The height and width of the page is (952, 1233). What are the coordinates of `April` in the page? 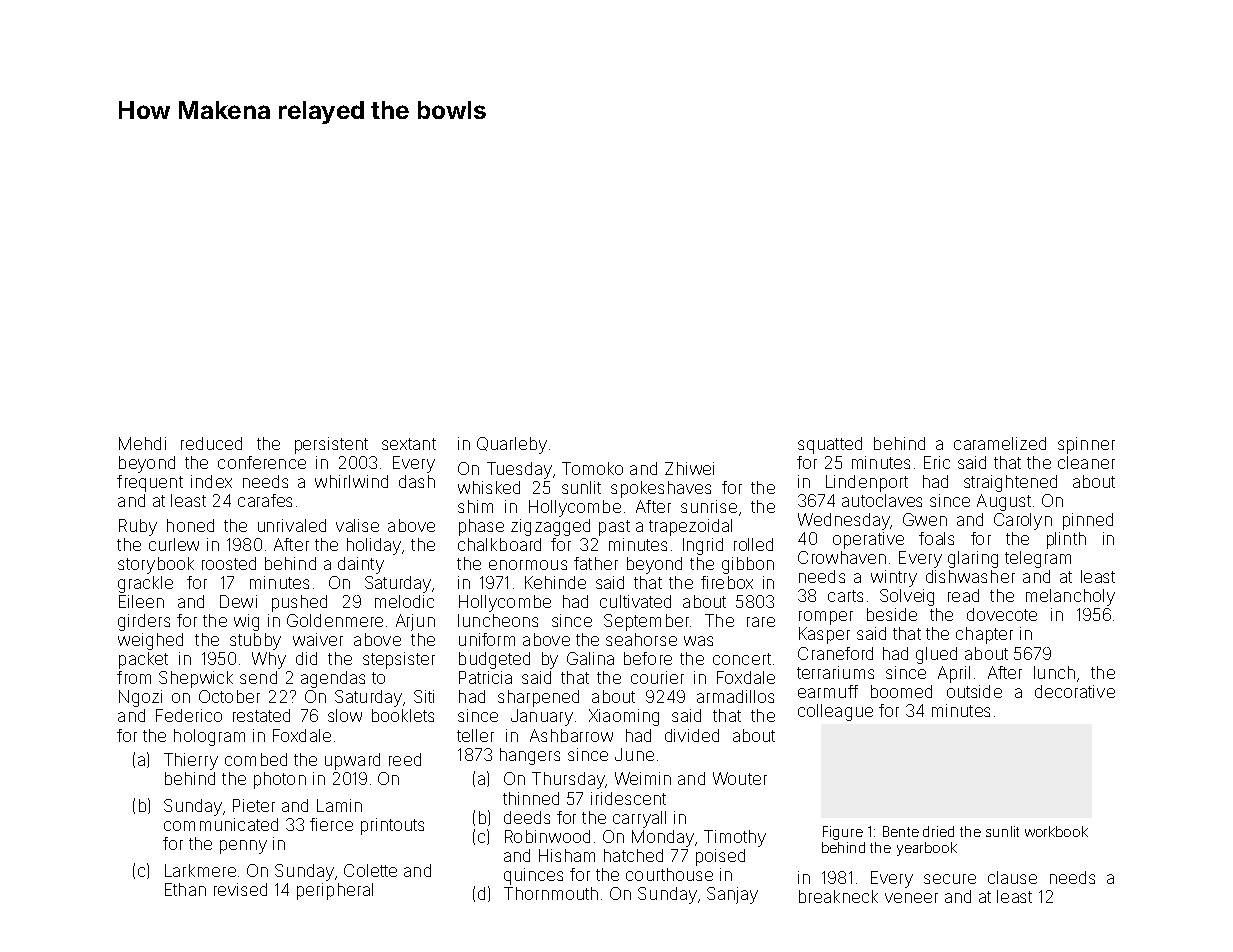 It's located at (954, 674).
